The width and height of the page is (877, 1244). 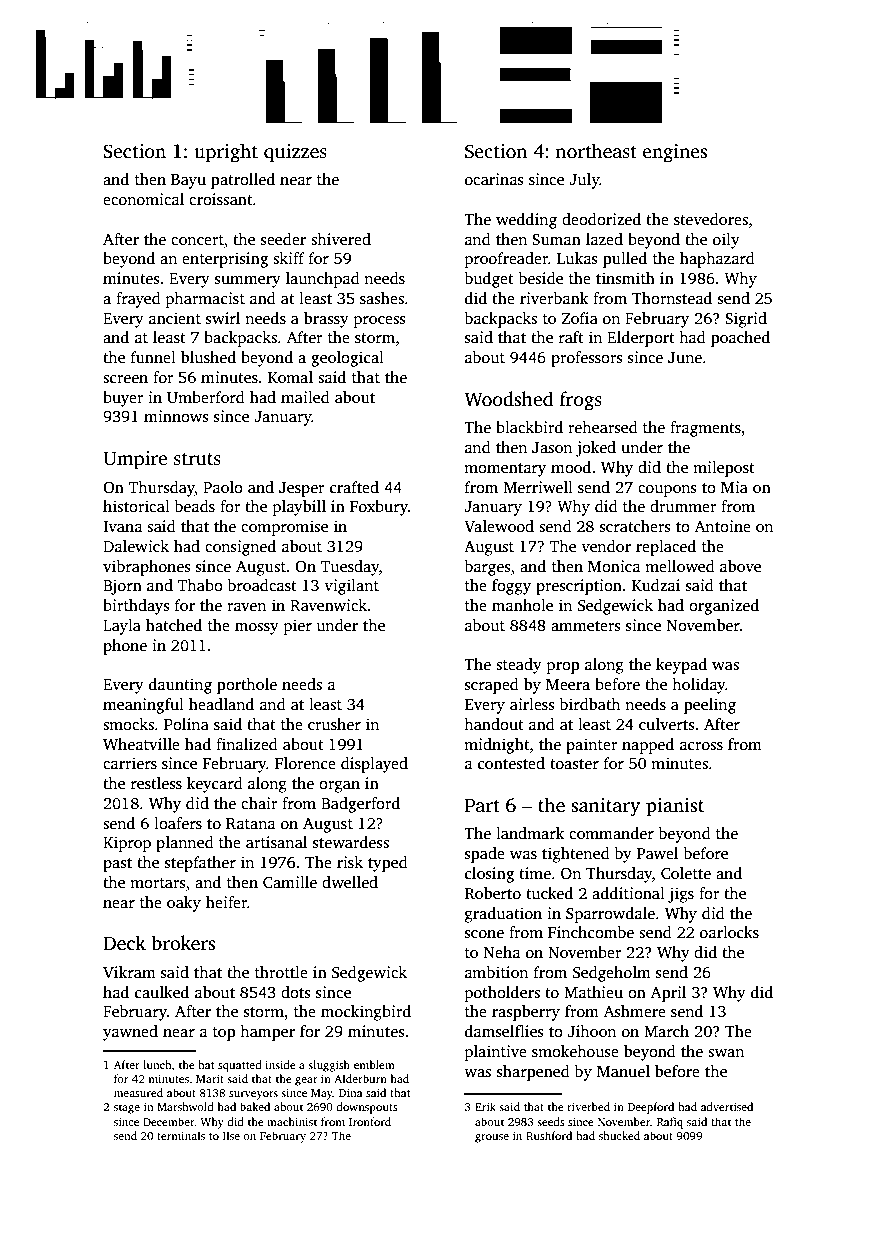 What do you see at coordinates (549, 893) in the page?
I see `tucked` at bounding box center [549, 893].
